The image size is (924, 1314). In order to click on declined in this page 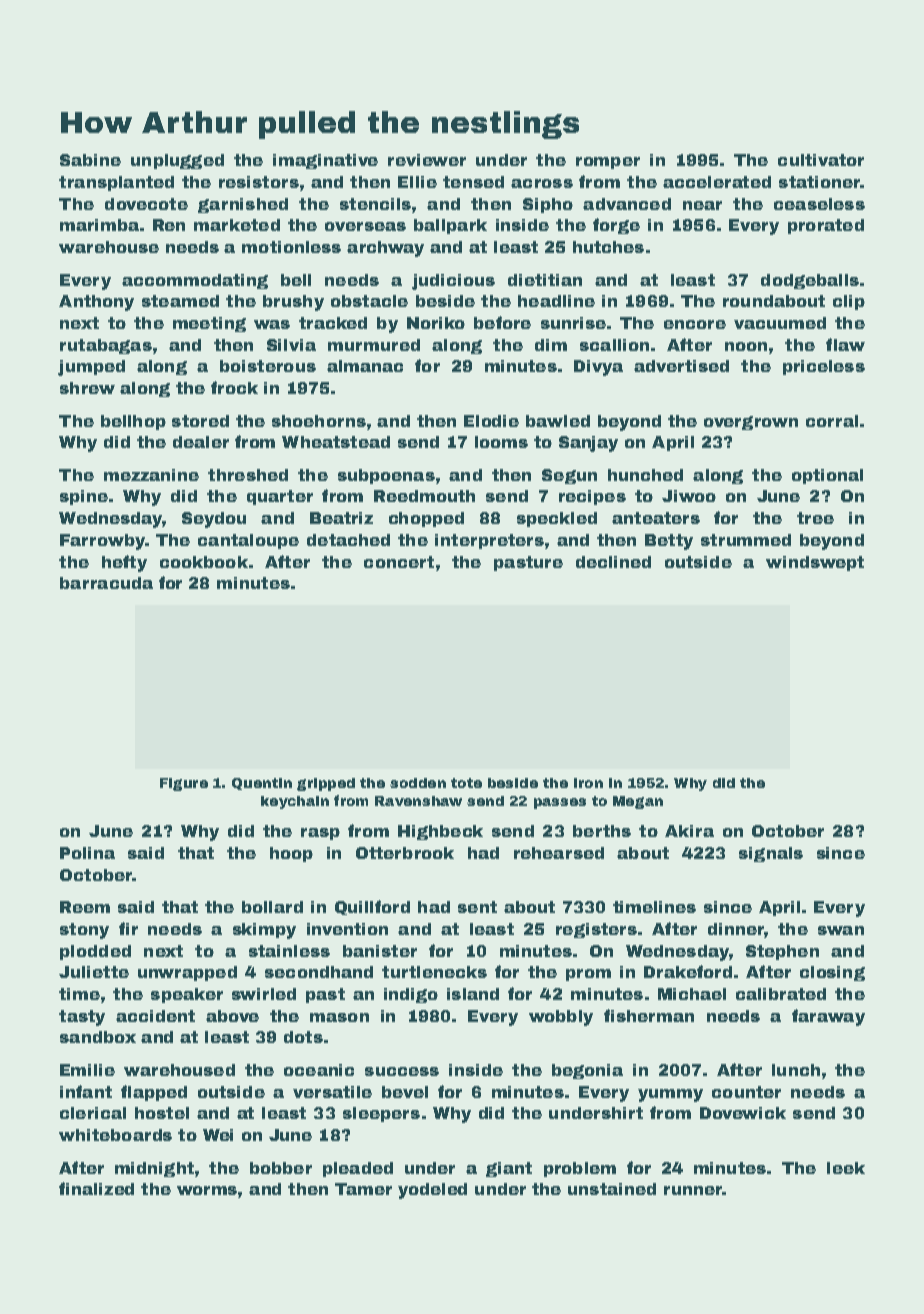, I will do `click(613, 562)`.
